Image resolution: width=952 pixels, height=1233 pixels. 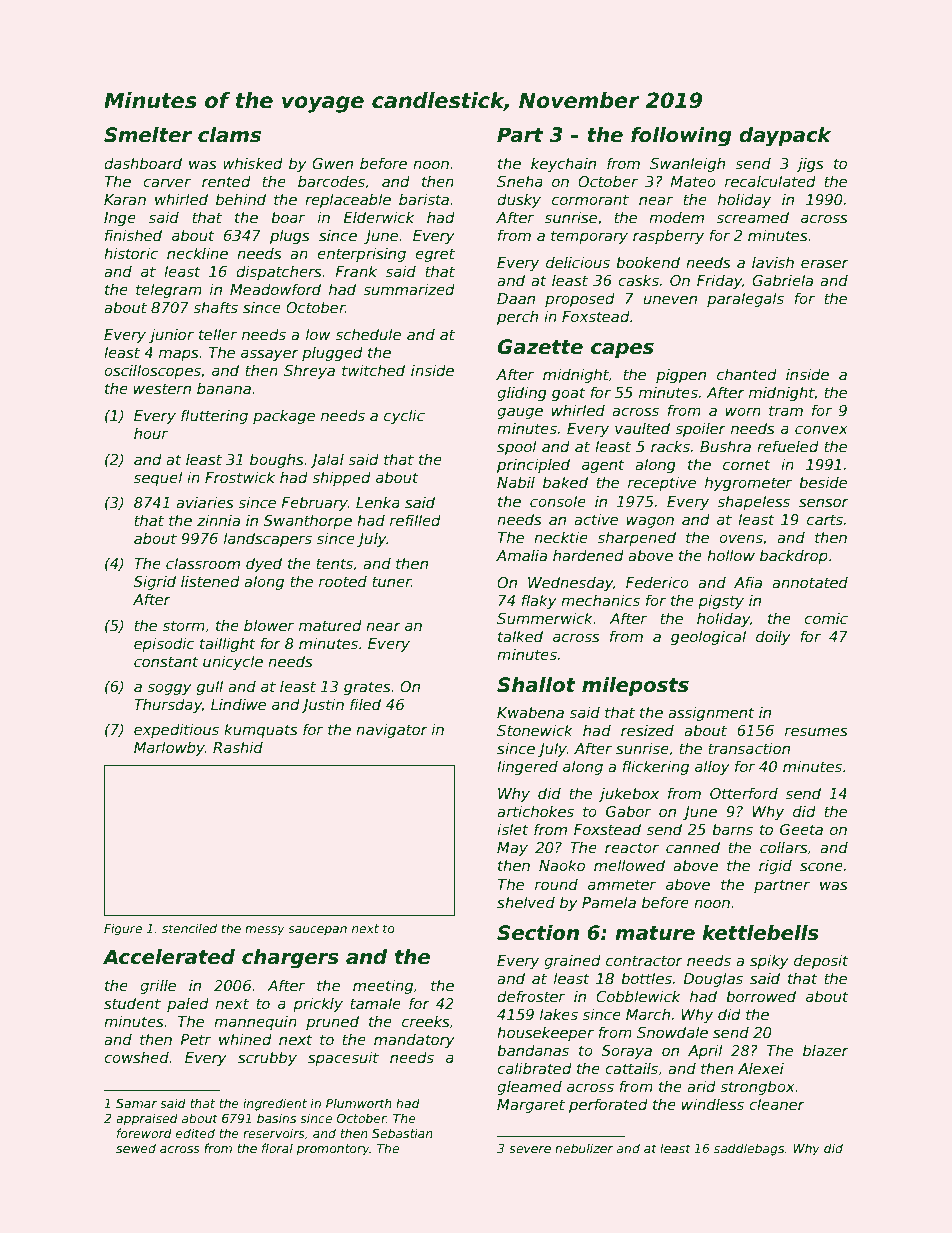 What do you see at coordinates (538, 933) in the screenshot?
I see `Section` at bounding box center [538, 933].
